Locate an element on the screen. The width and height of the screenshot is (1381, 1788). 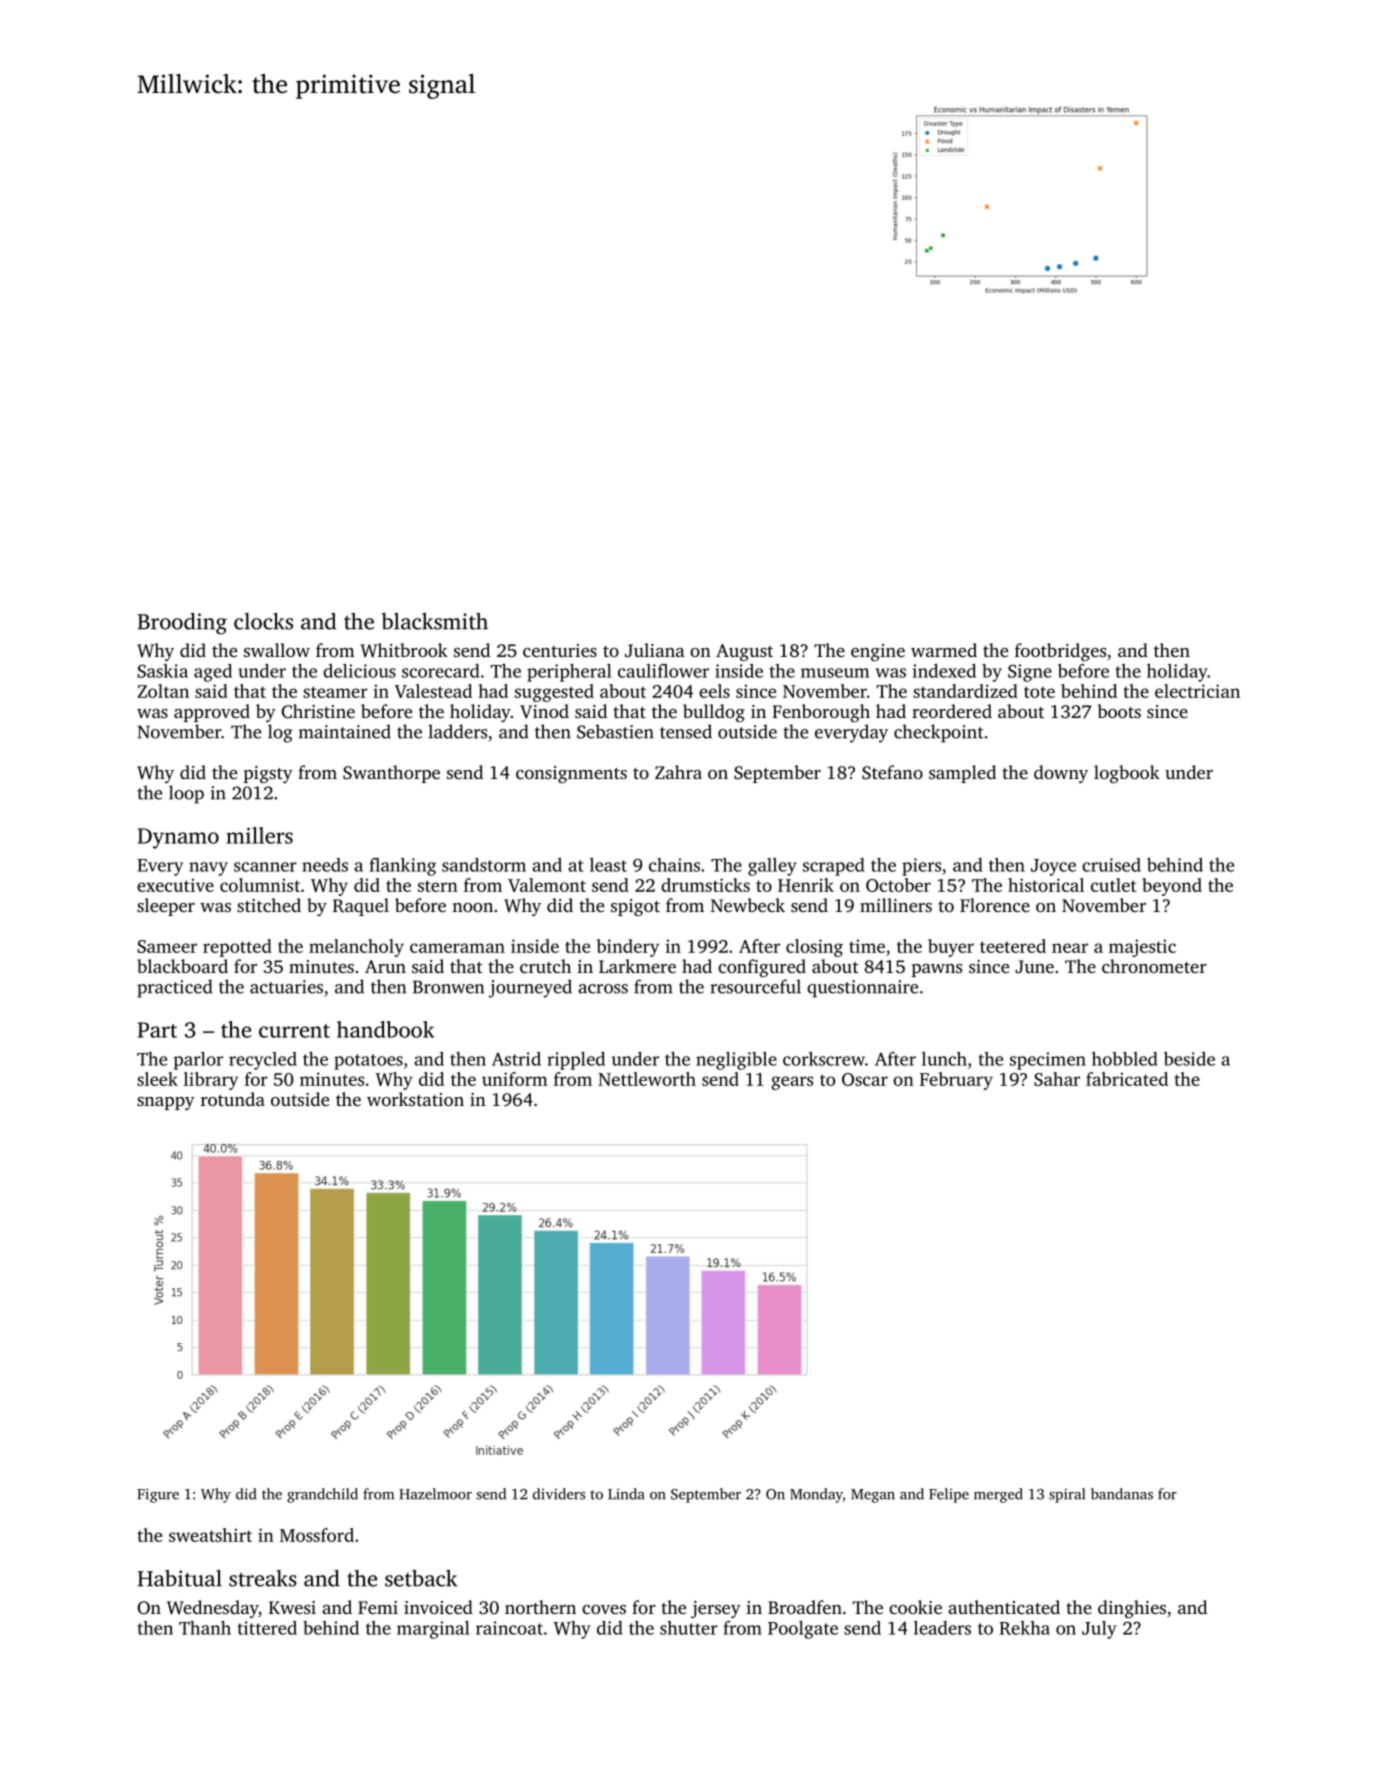
rotunda is located at coordinates (233, 1099).
